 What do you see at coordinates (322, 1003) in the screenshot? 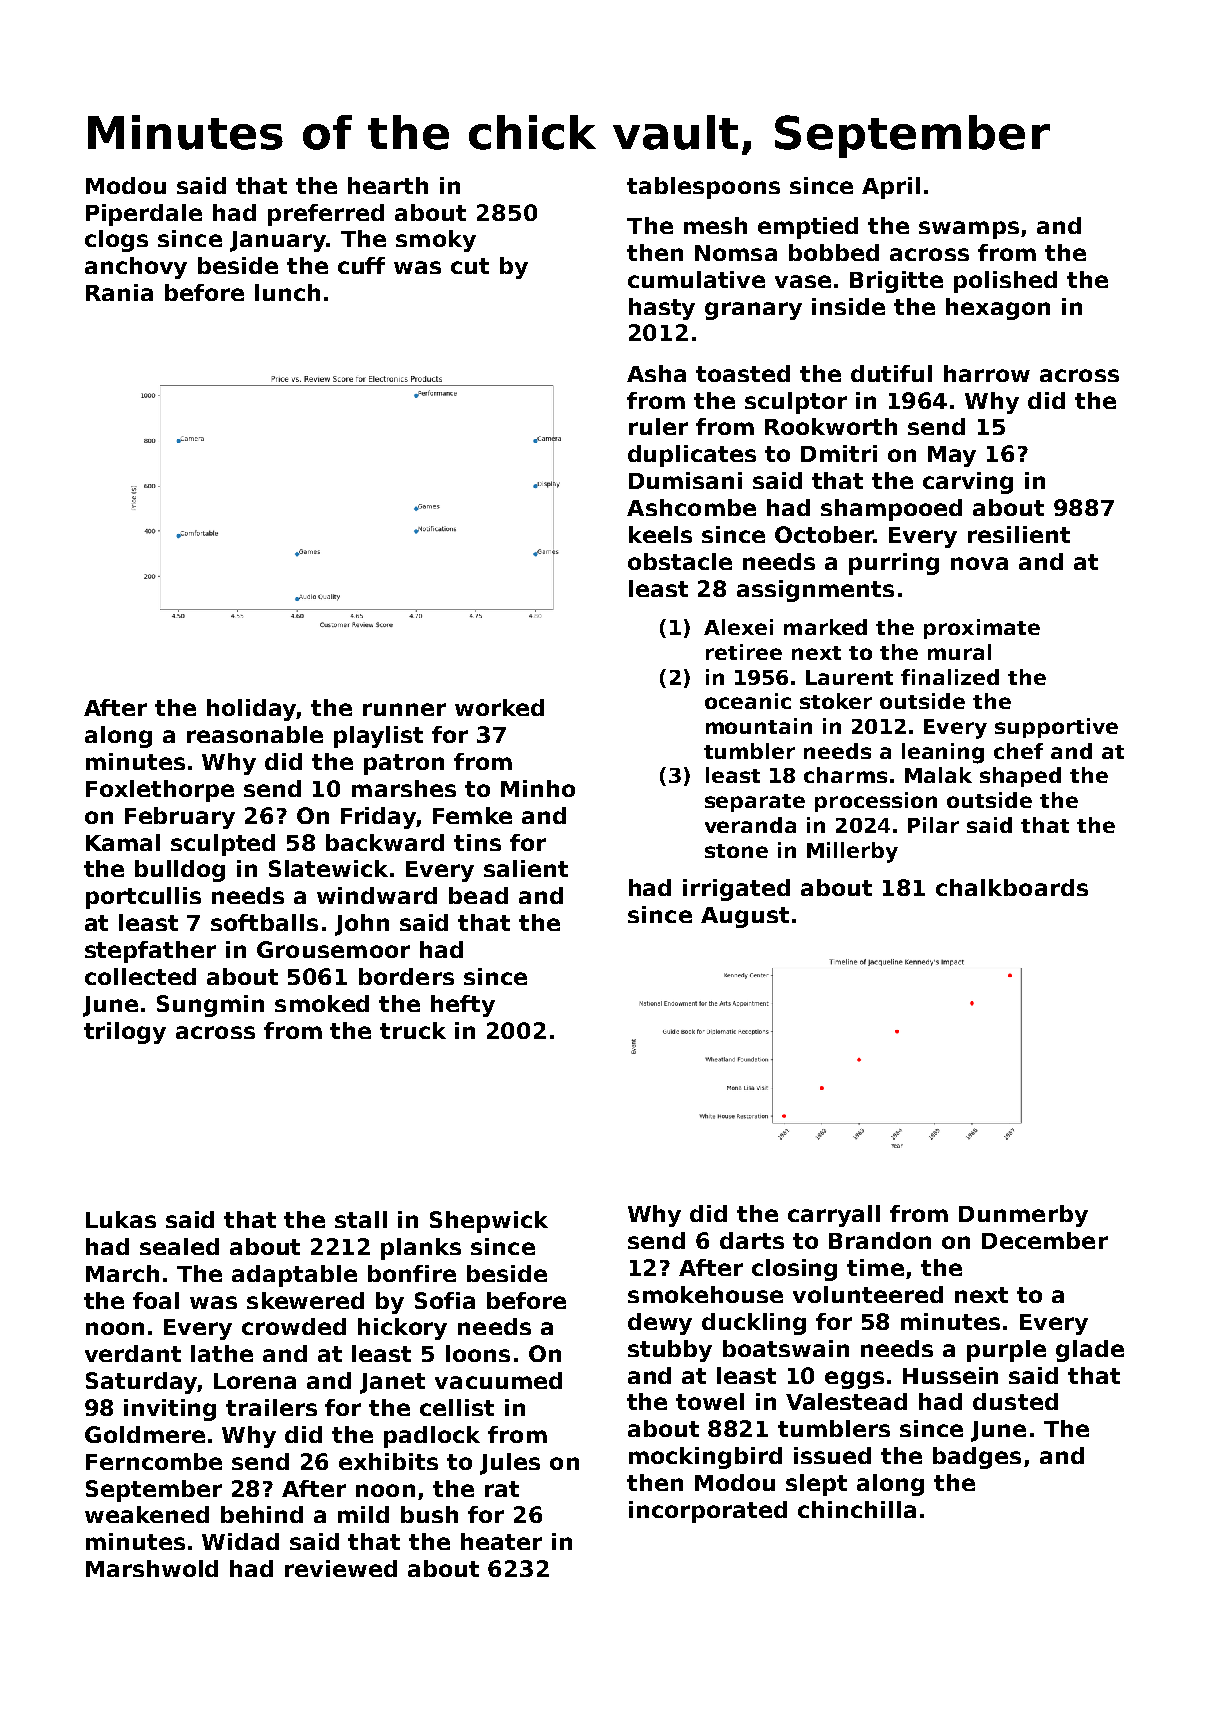
I see `smoked` at bounding box center [322, 1003].
